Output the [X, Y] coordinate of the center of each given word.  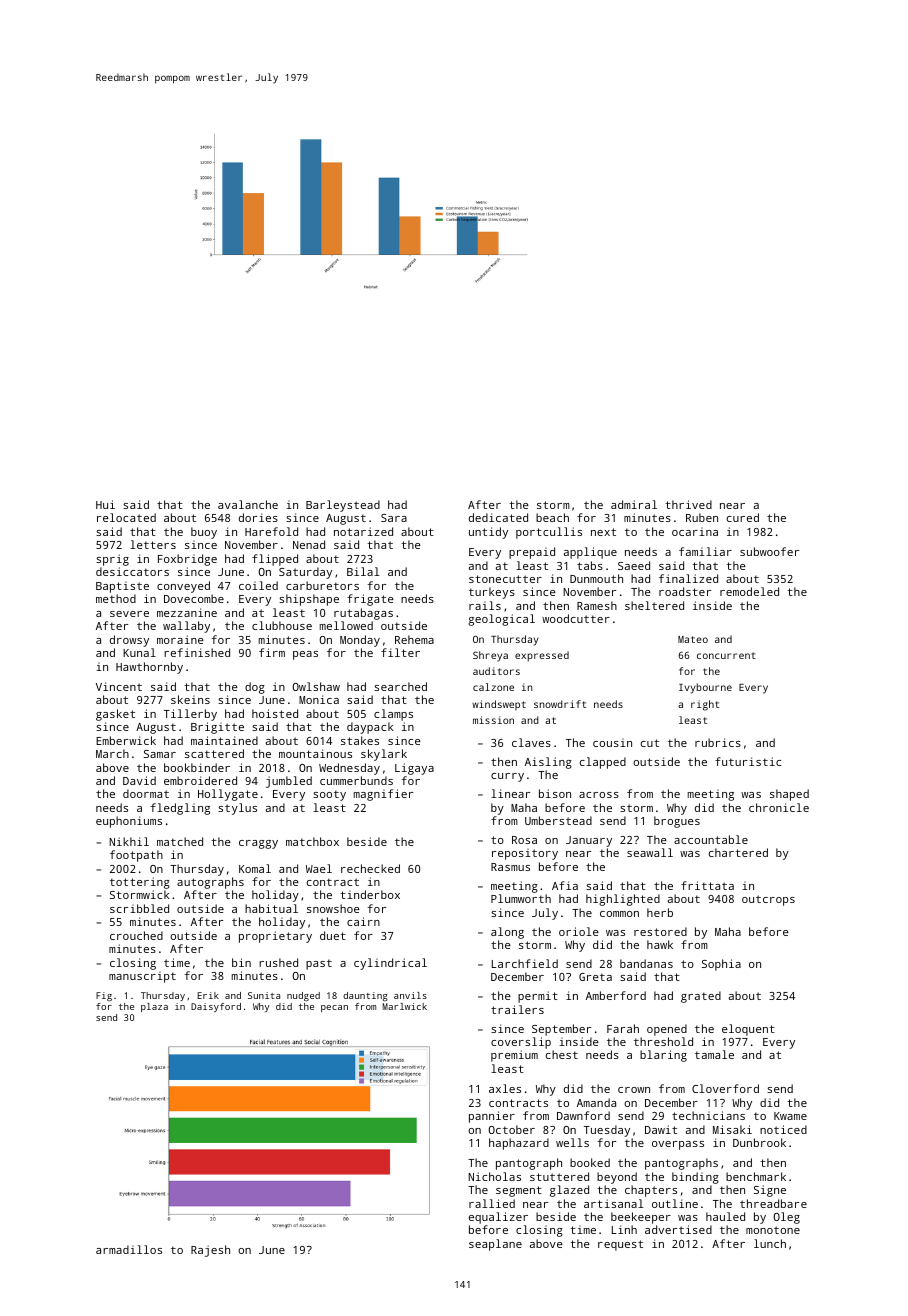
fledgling [180, 809]
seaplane [495, 1245]
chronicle [779, 807]
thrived [688, 504]
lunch [770, 1243]
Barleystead [343, 506]
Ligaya [414, 769]
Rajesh [210, 1251]
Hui [105, 504]
